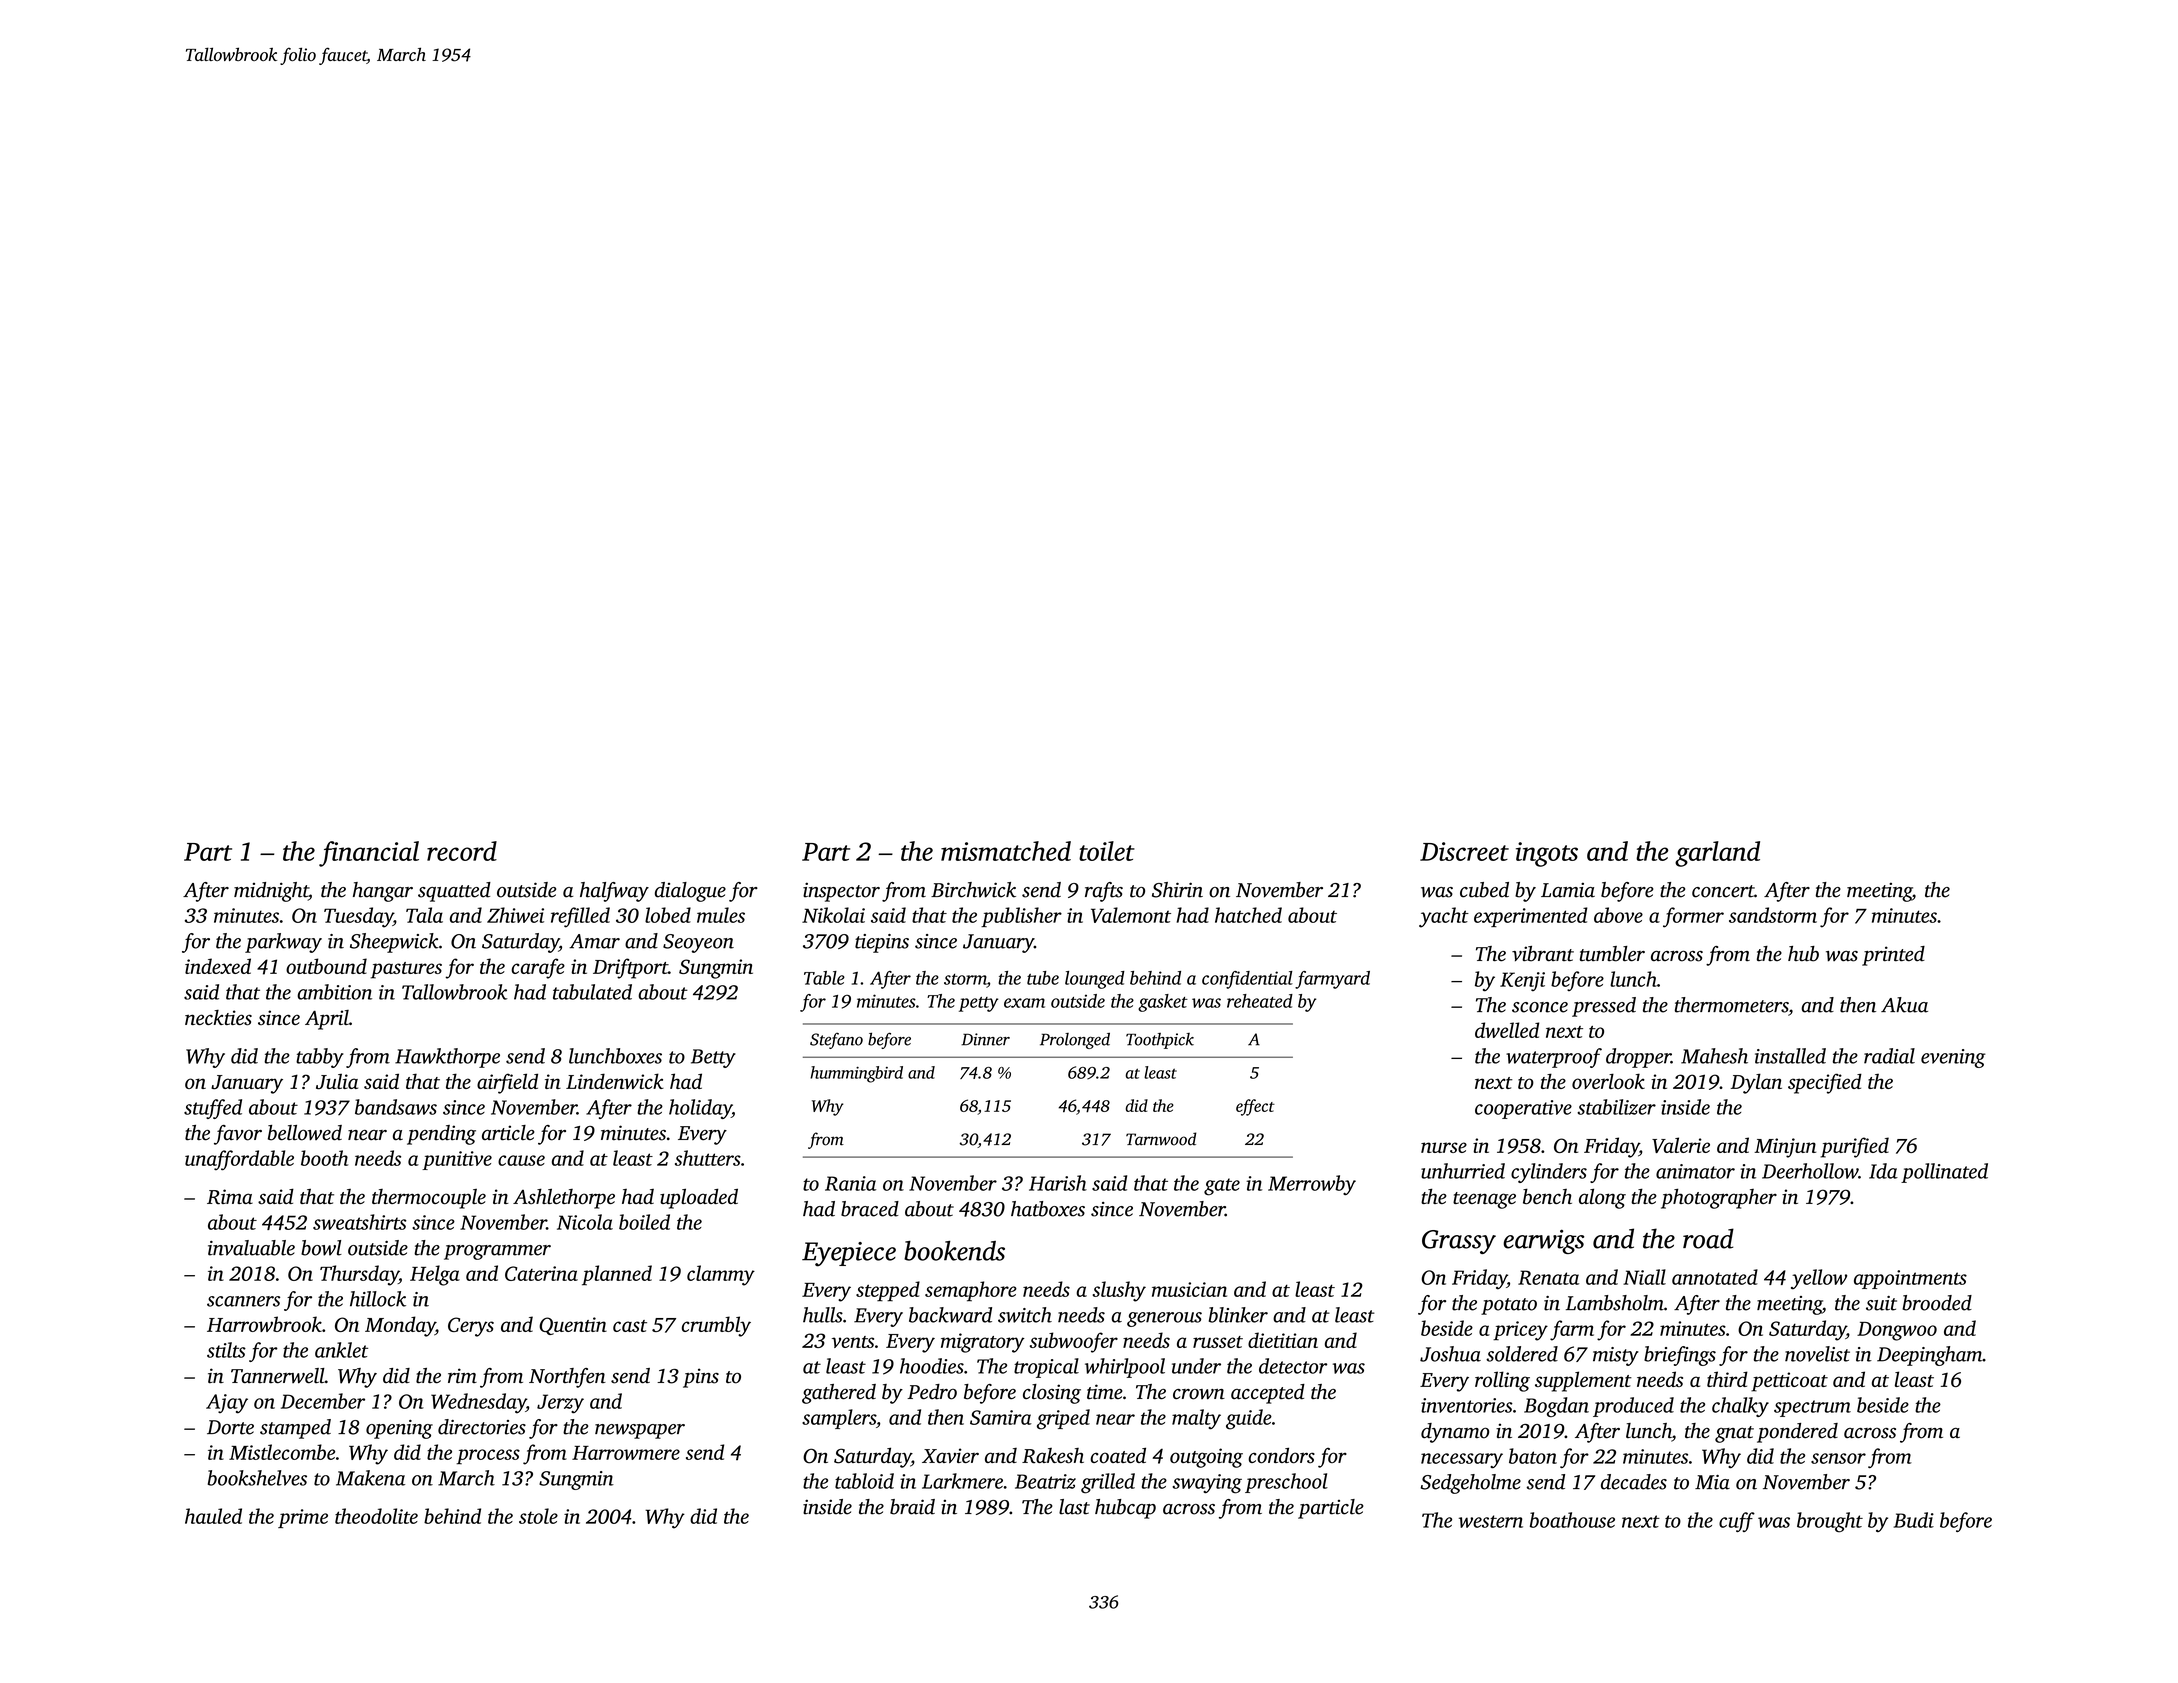 Image resolution: width=2178 pixels, height=1683 pixels. Describe the element at coordinates (370, 1478) in the screenshot. I see `Makena` at that location.
